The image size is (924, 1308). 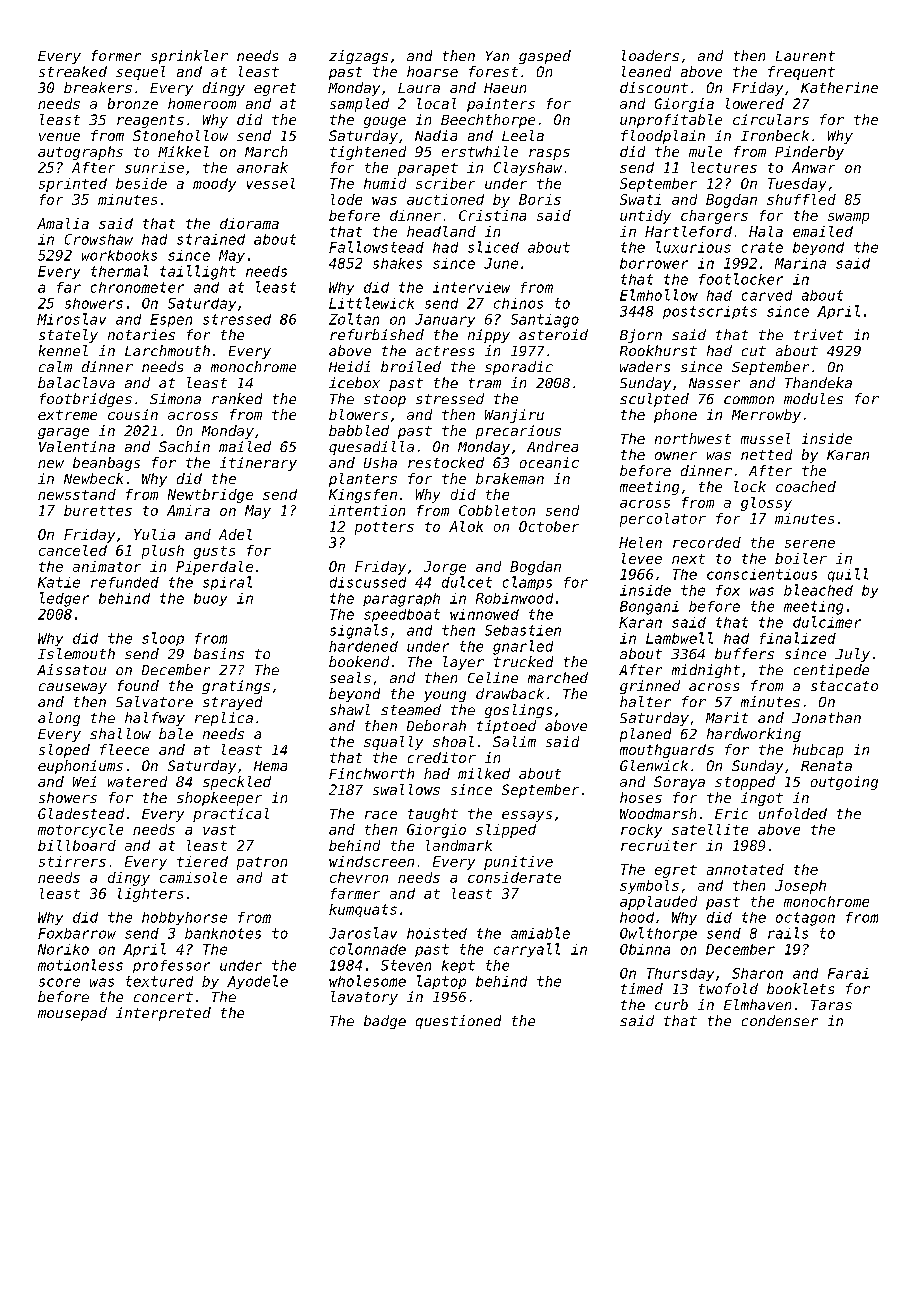 I want to click on layer, so click(x=463, y=663).
